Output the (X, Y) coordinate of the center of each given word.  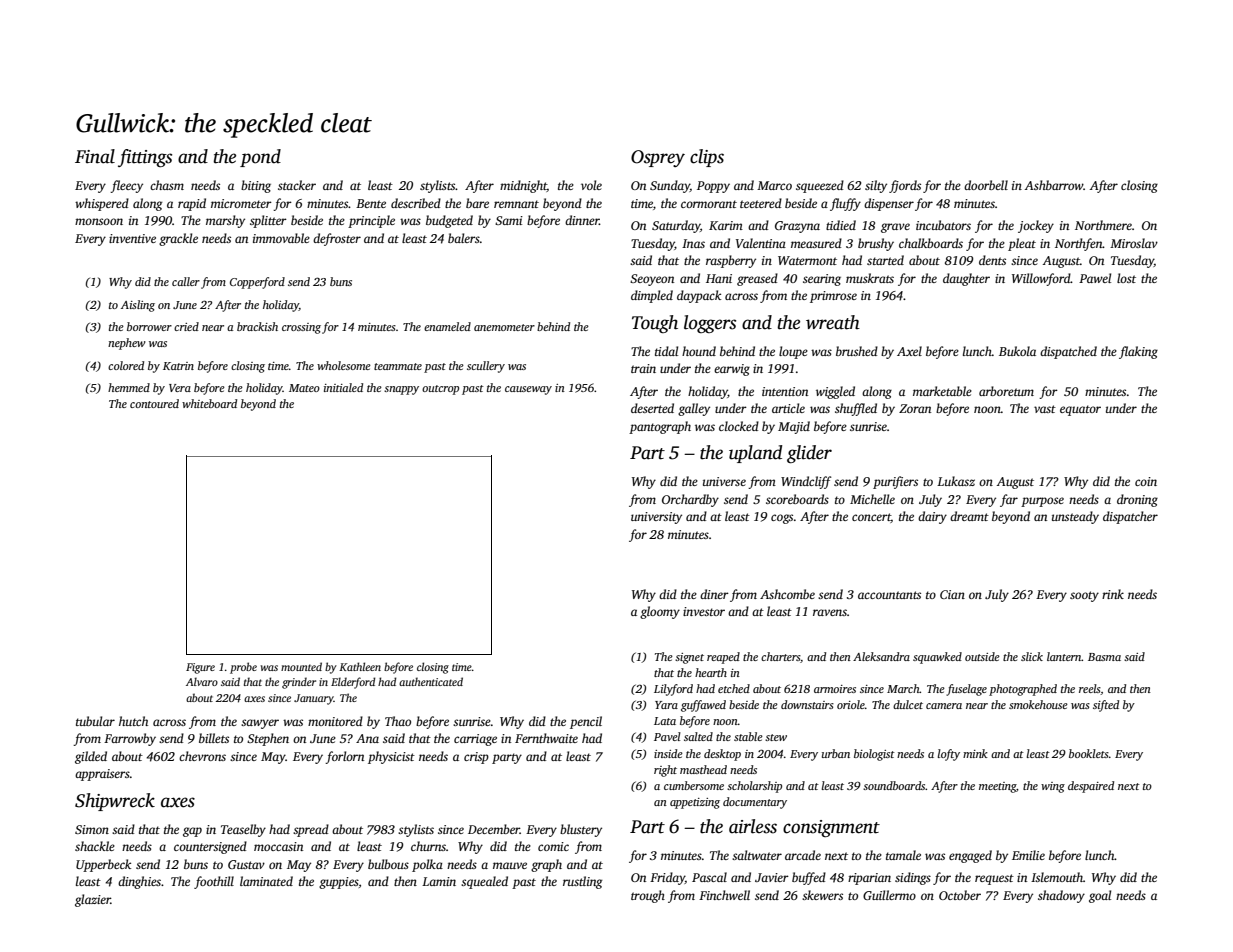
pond (260, 158)
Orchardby (690, 500)
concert (871, 518)
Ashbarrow (1054, 185)
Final (95, 156)
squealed (484, 882)
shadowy (1061, 896)
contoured (154, 403)
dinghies (139, 882)
